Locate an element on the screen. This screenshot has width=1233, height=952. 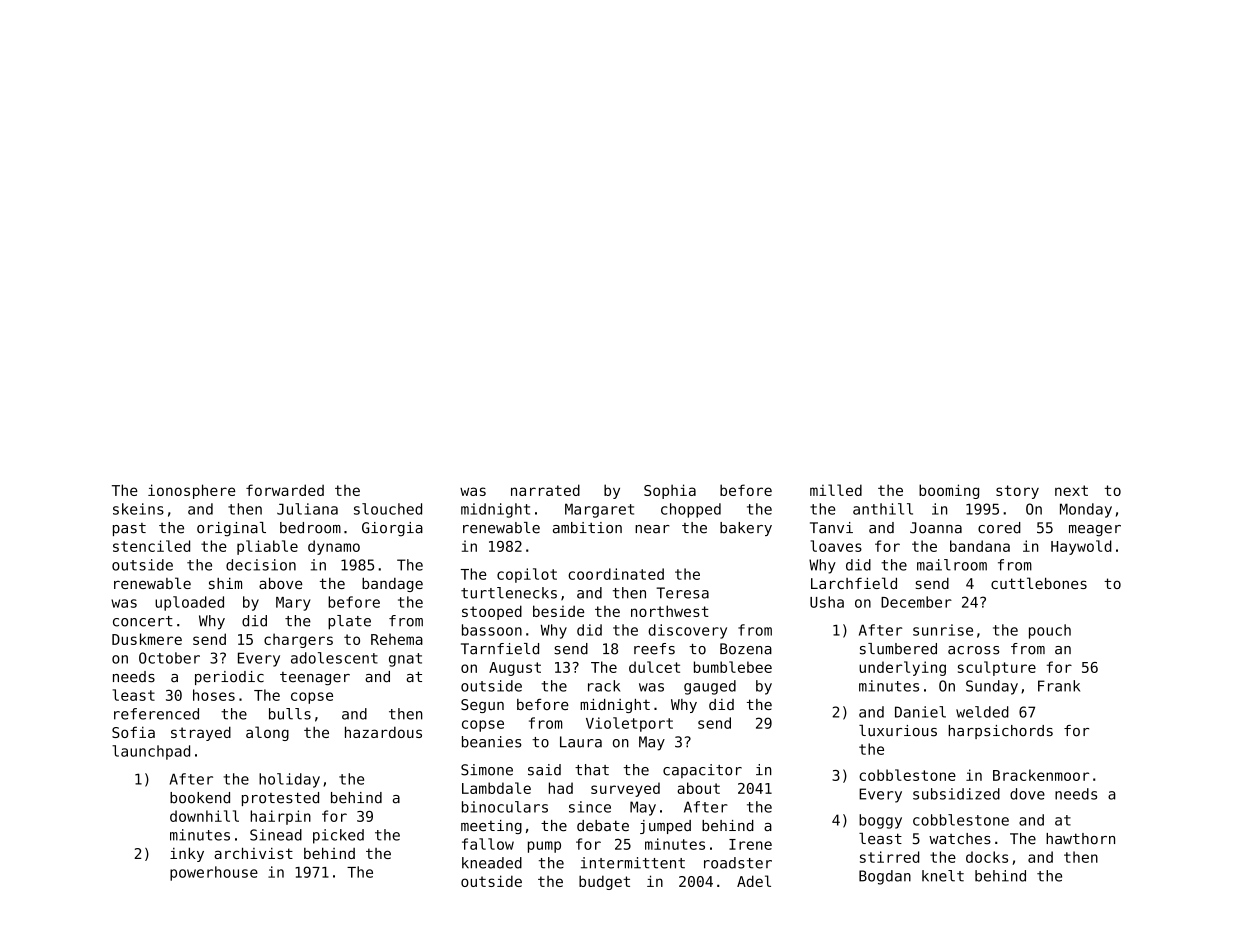
Larchfield is located at coordinates (854, 583).
